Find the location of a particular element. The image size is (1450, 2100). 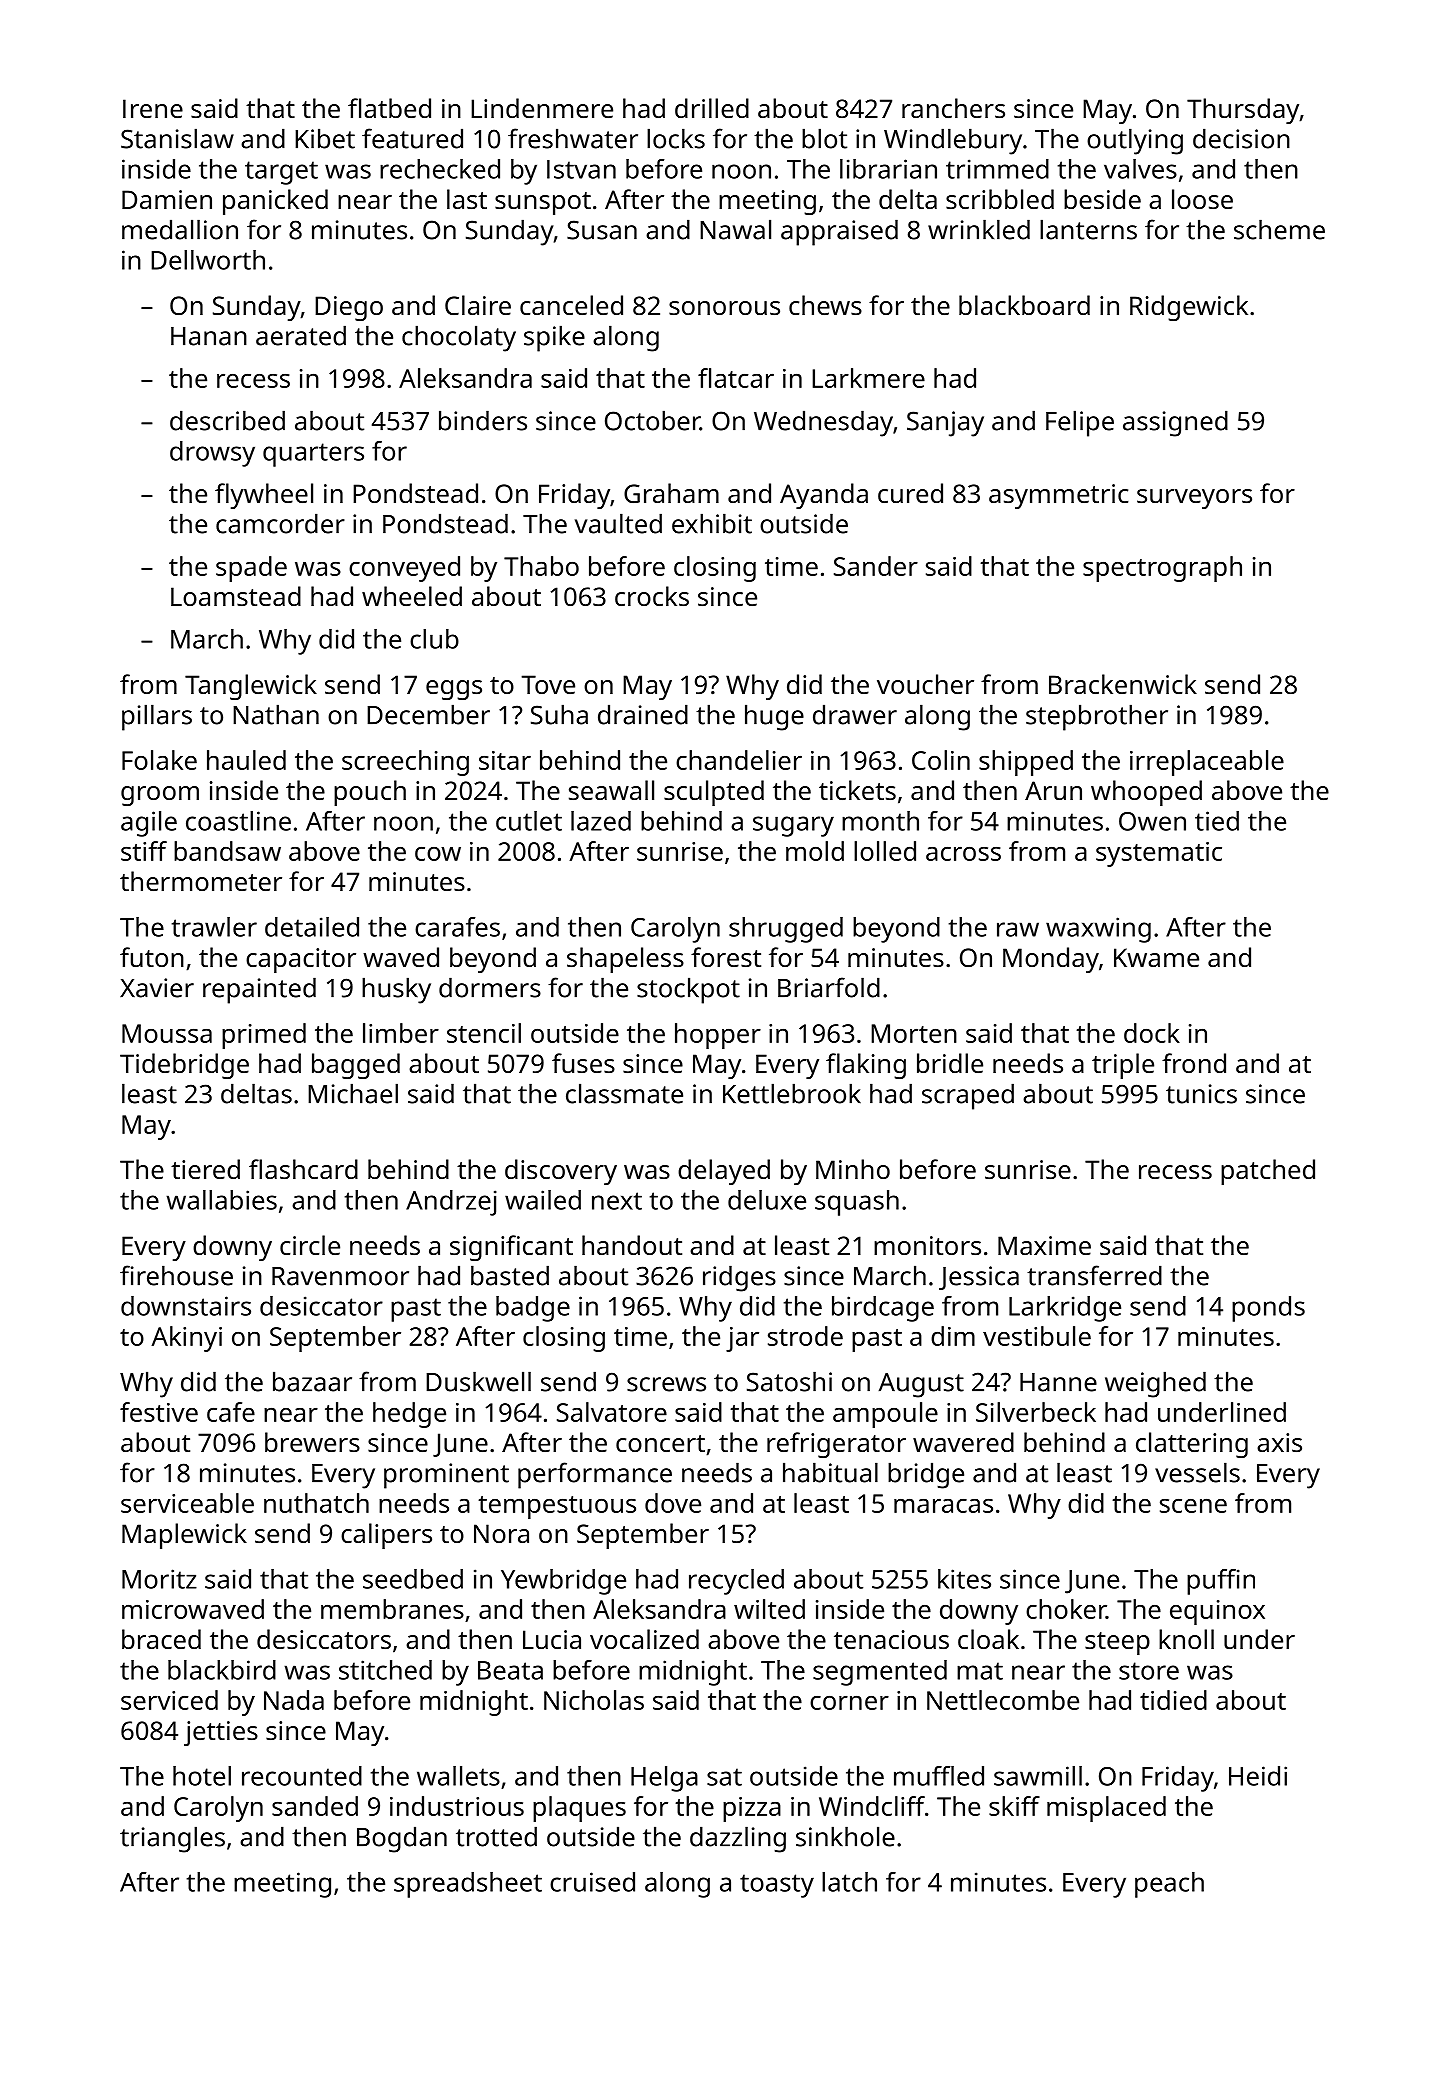

triangles is located at coordinates (172, 1839).
